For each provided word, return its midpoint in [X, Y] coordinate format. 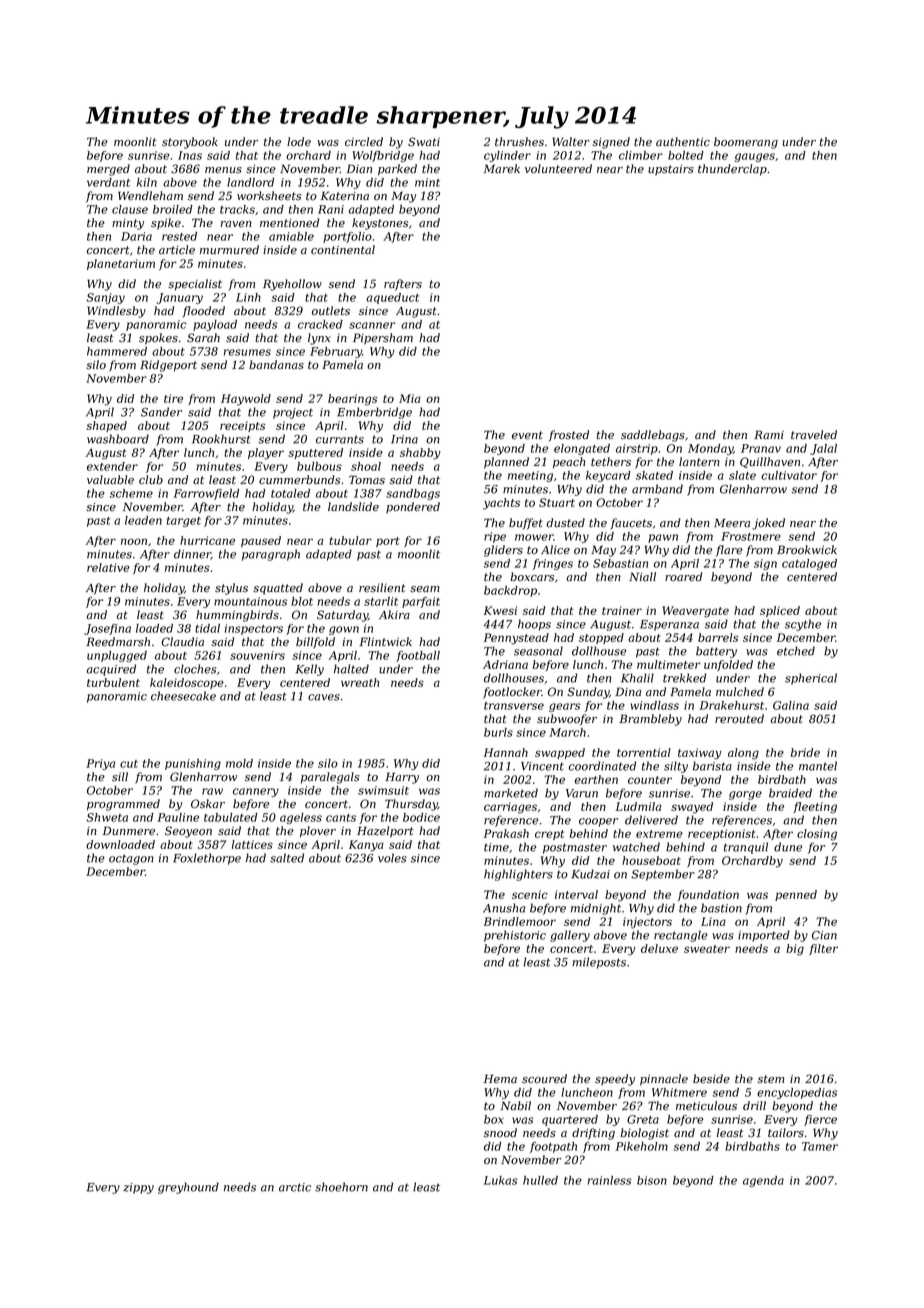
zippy [138, 1188]
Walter [571, 142]
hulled [540, 1180]
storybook [190, 143]
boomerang [746, 143]
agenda [763, 1181]
